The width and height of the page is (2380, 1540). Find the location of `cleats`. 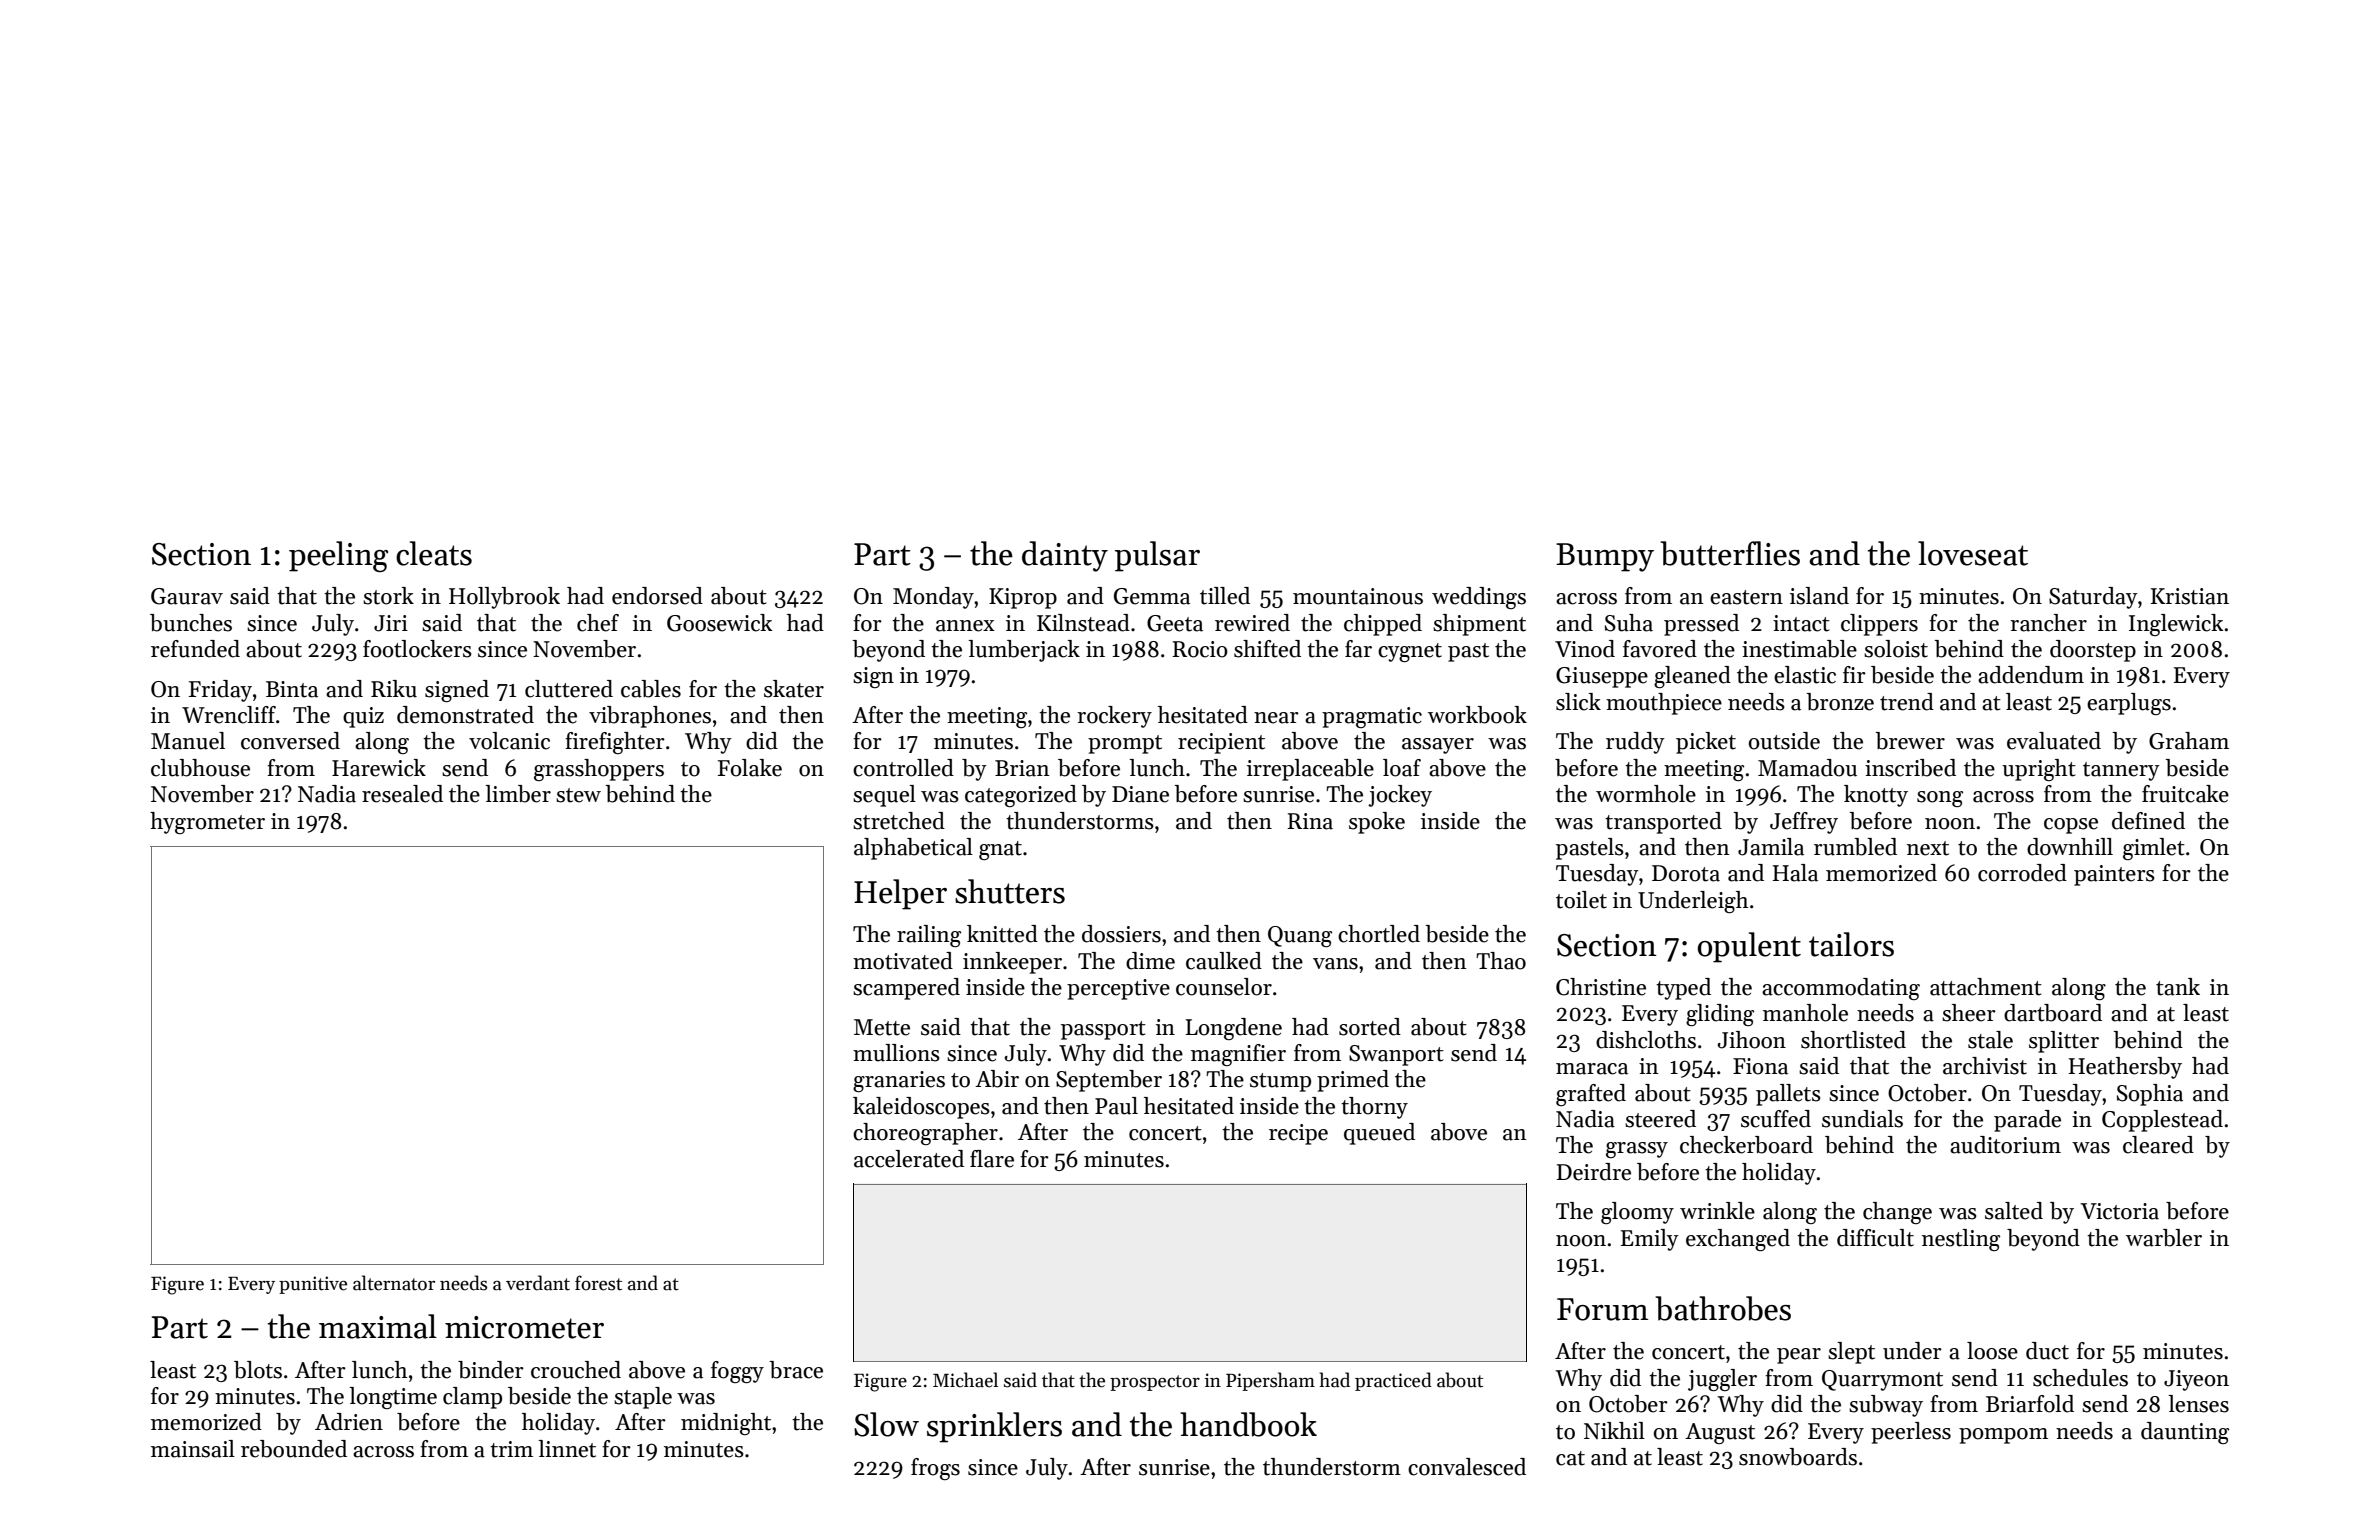

cleats is located at coordinates (434, 553).
